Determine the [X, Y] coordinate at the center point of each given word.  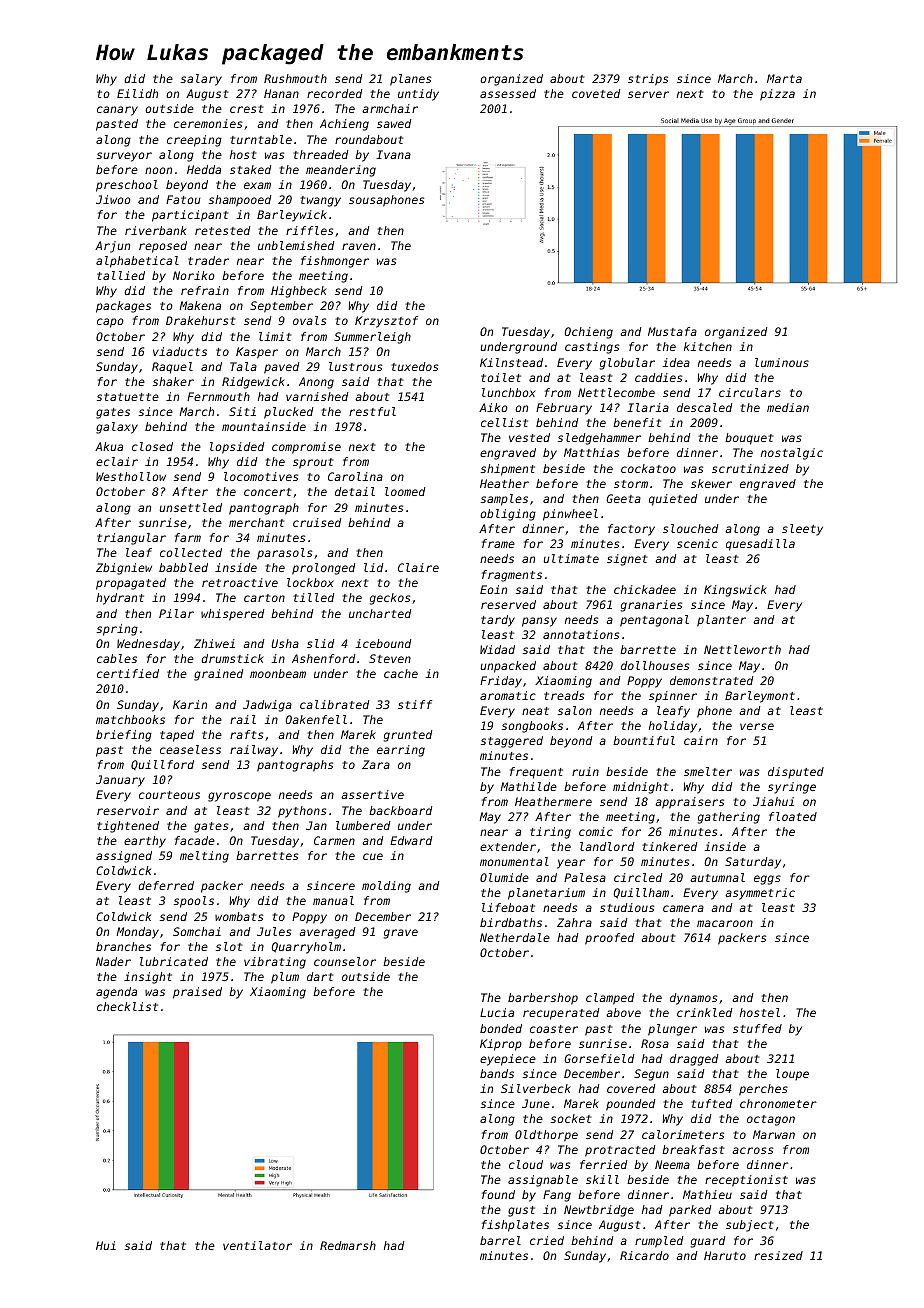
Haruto [725, 1255]
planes [410, 80]
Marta [784, 78]
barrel [500, 1240]
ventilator [257, 1245]
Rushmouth [295, 78]
